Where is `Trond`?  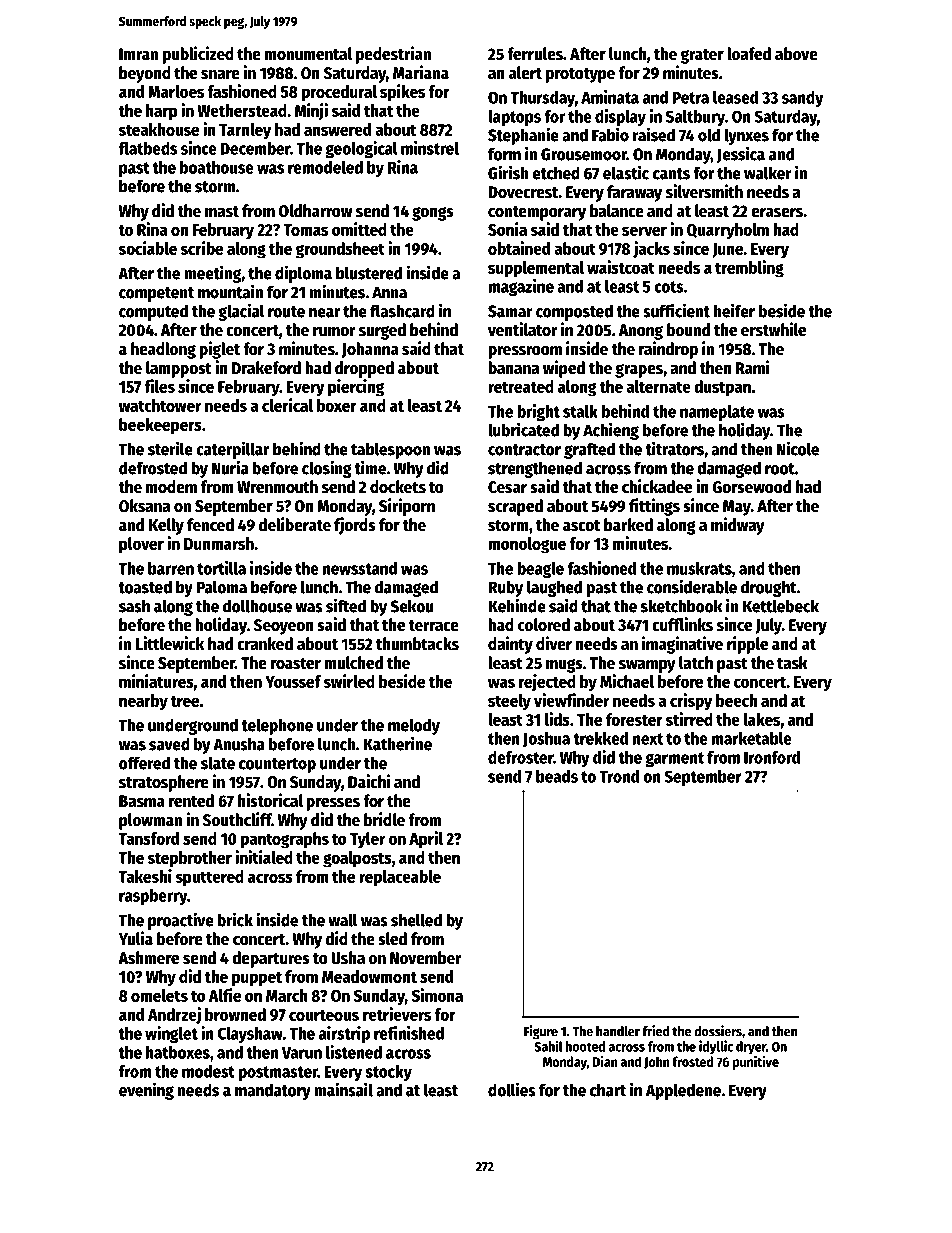 Trond is located at coordinates (619, 776).
